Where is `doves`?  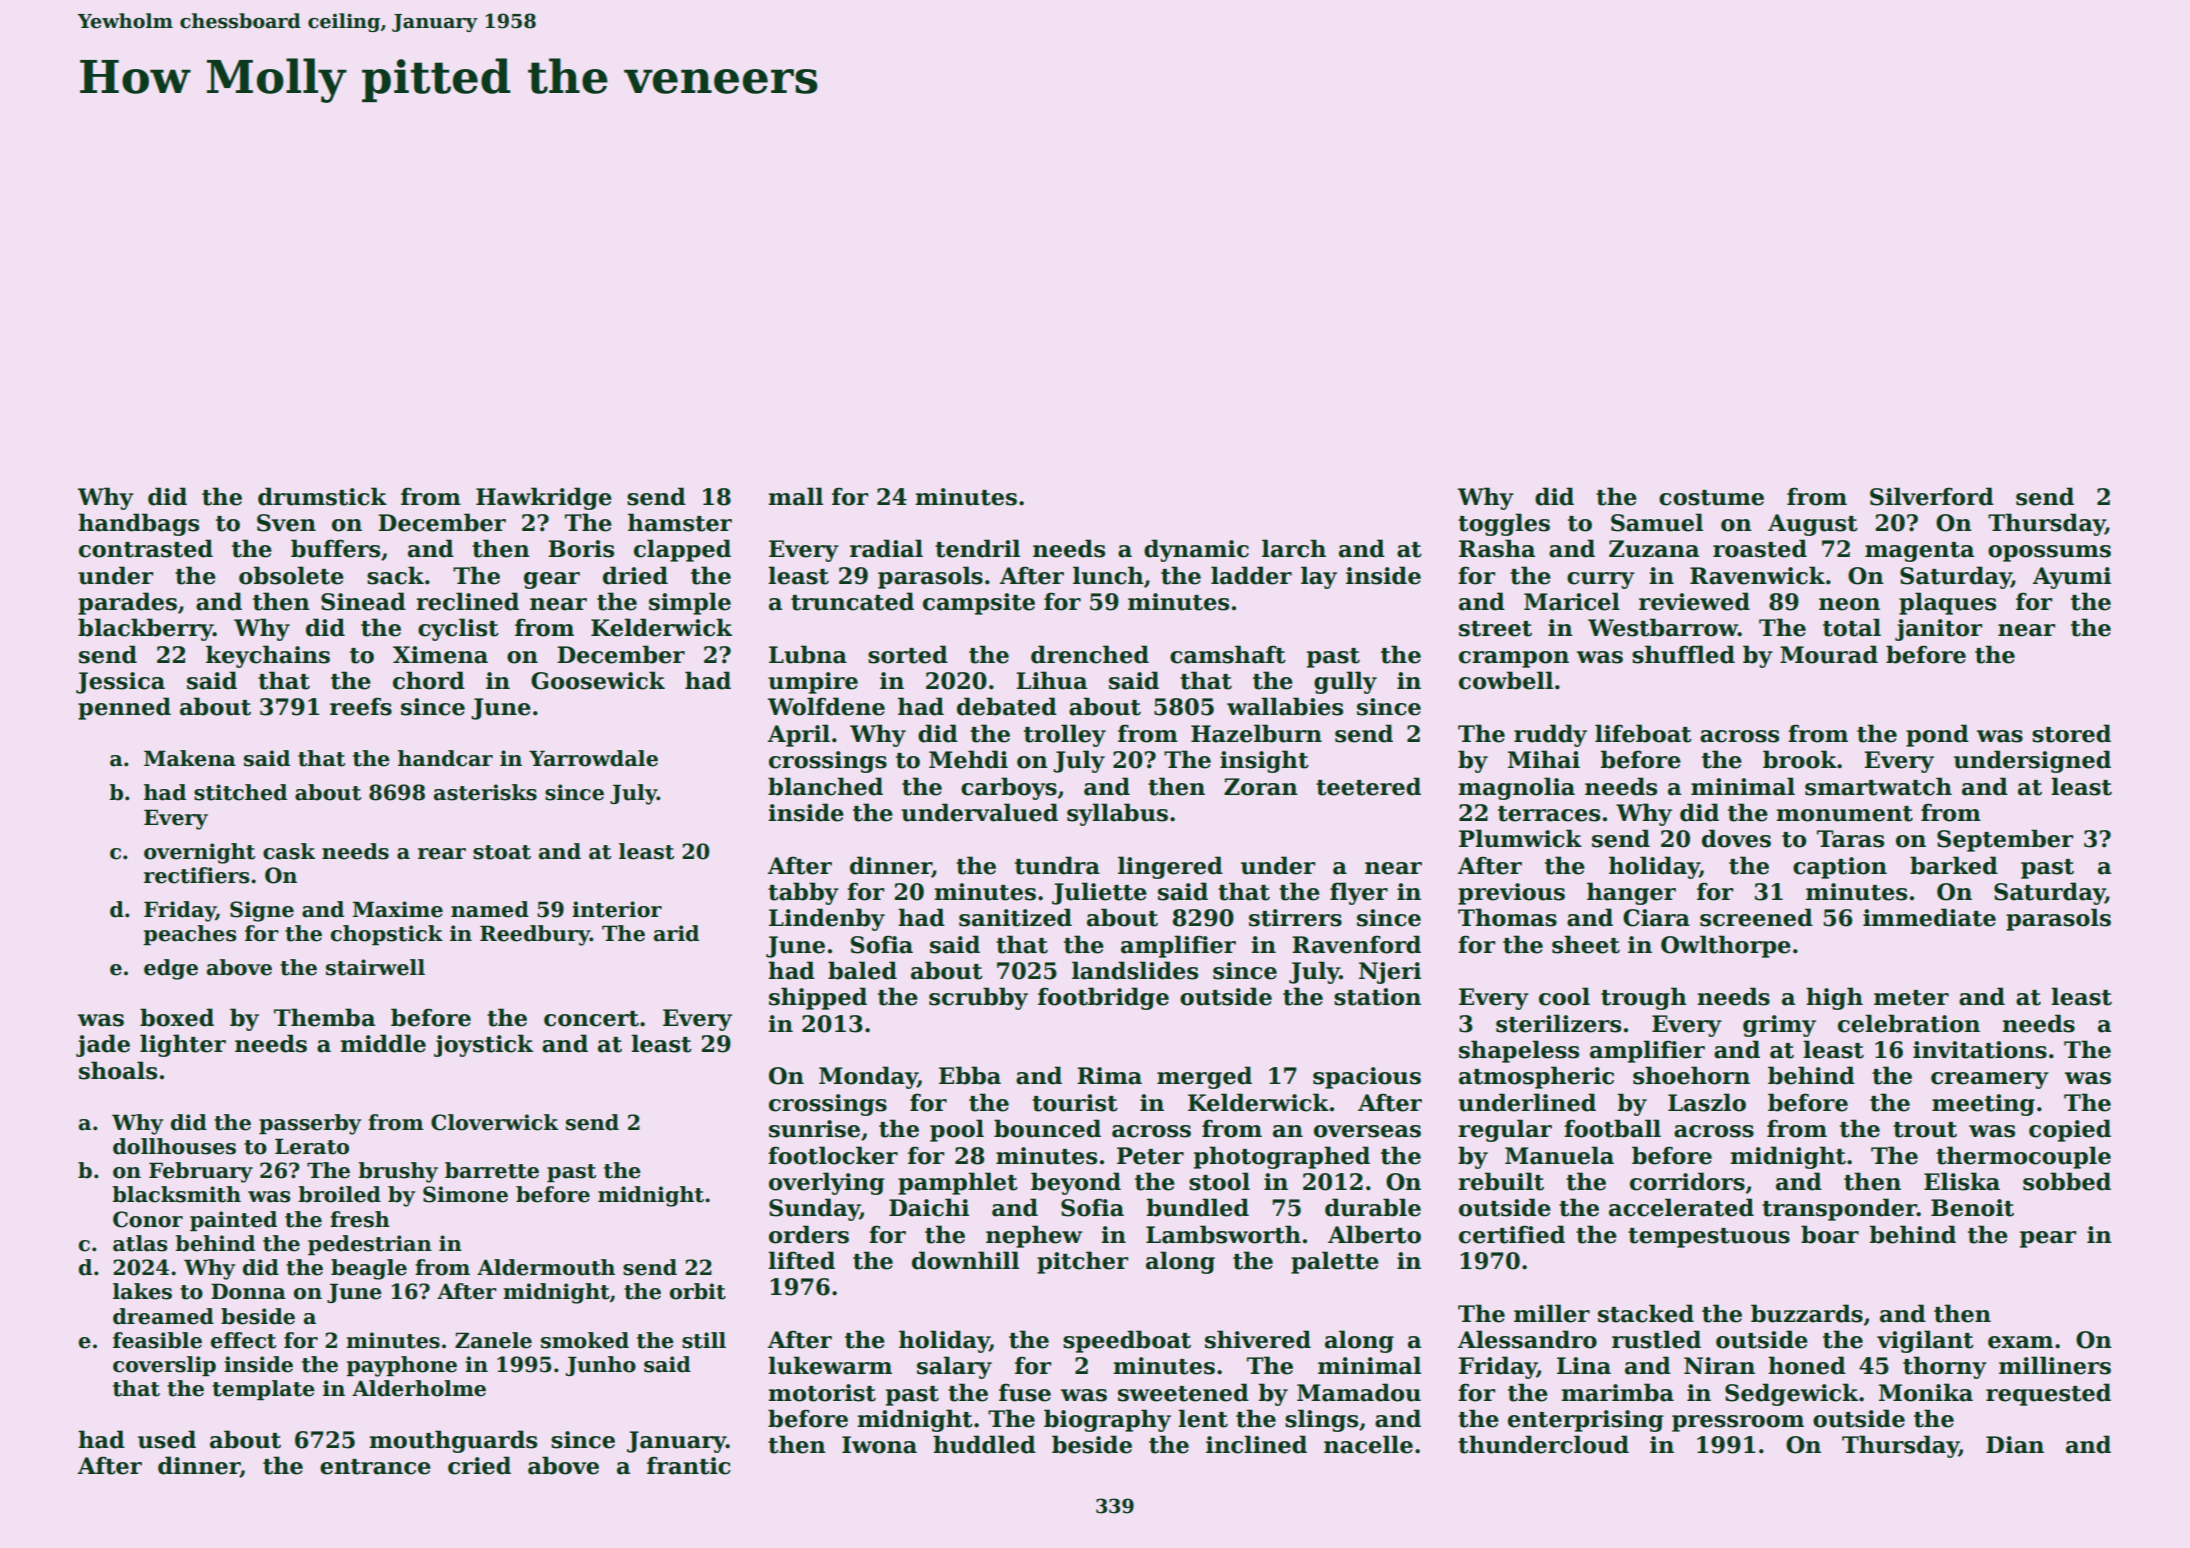
doves is located at coordinates (1736, 838).
